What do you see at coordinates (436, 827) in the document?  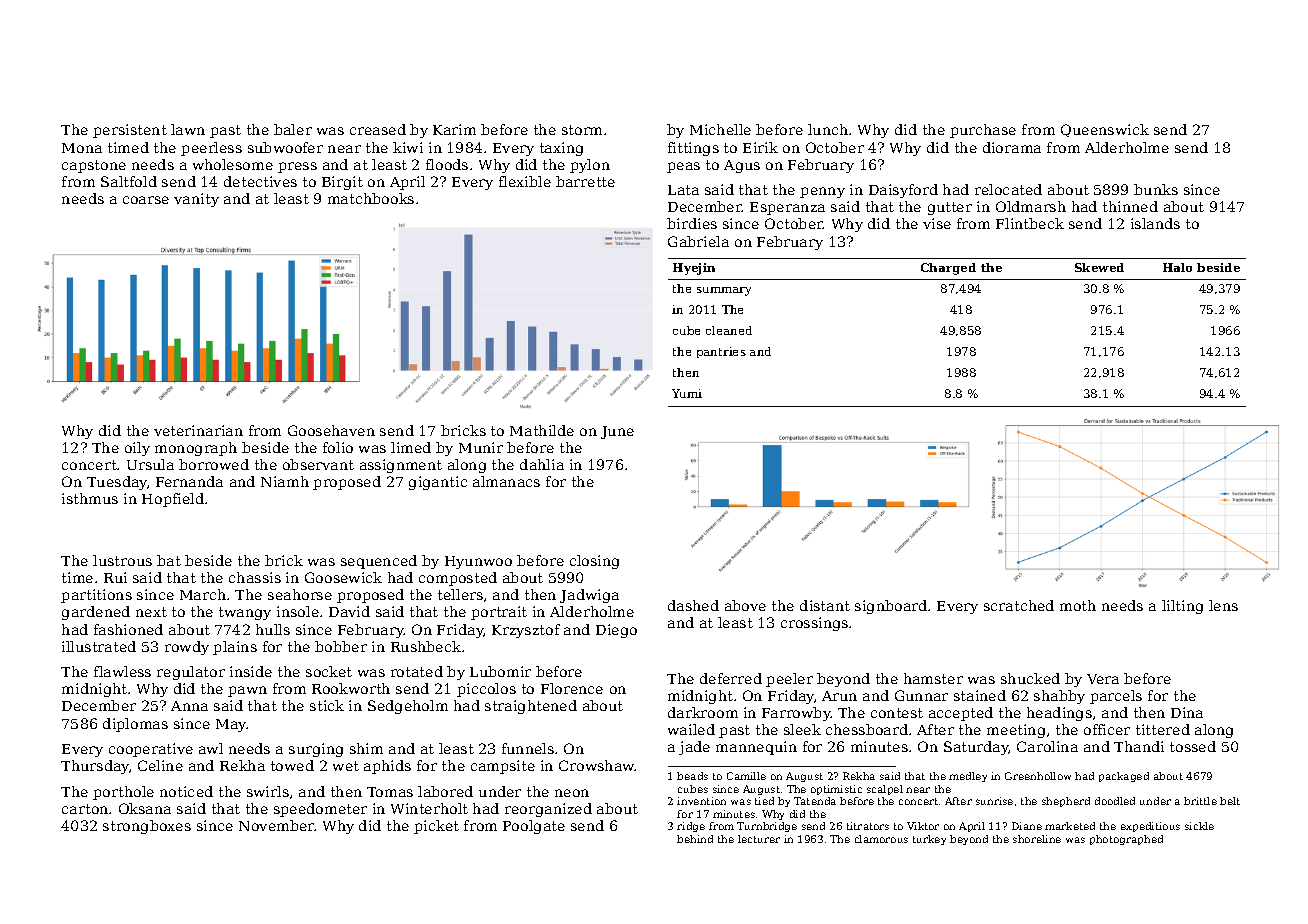 I see `picket` at bounding box center [436, 827].
